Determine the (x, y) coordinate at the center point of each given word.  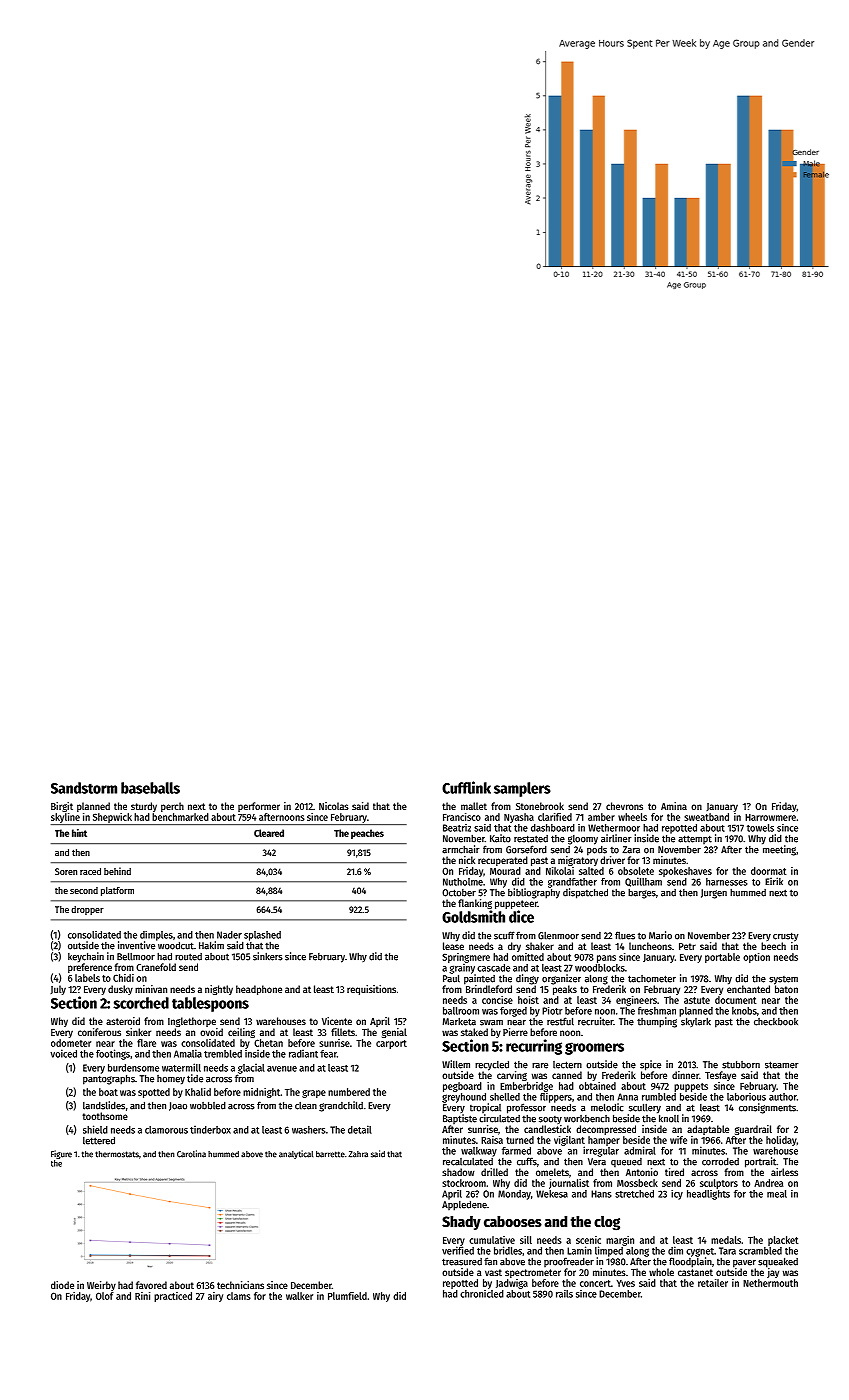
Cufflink (466, 787)
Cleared (269, 833)
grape (314, 1094)
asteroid (123, 1021)
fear (328, 1054)
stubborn (741, 1064)
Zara (631, 850)
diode (62, 1285)
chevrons (624, 806)
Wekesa (552, 1194)
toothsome (105, 1116)
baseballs (150, 788)
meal (777, 1194)
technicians (240, 1285)
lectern (567, 1065)
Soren (66, 871)
